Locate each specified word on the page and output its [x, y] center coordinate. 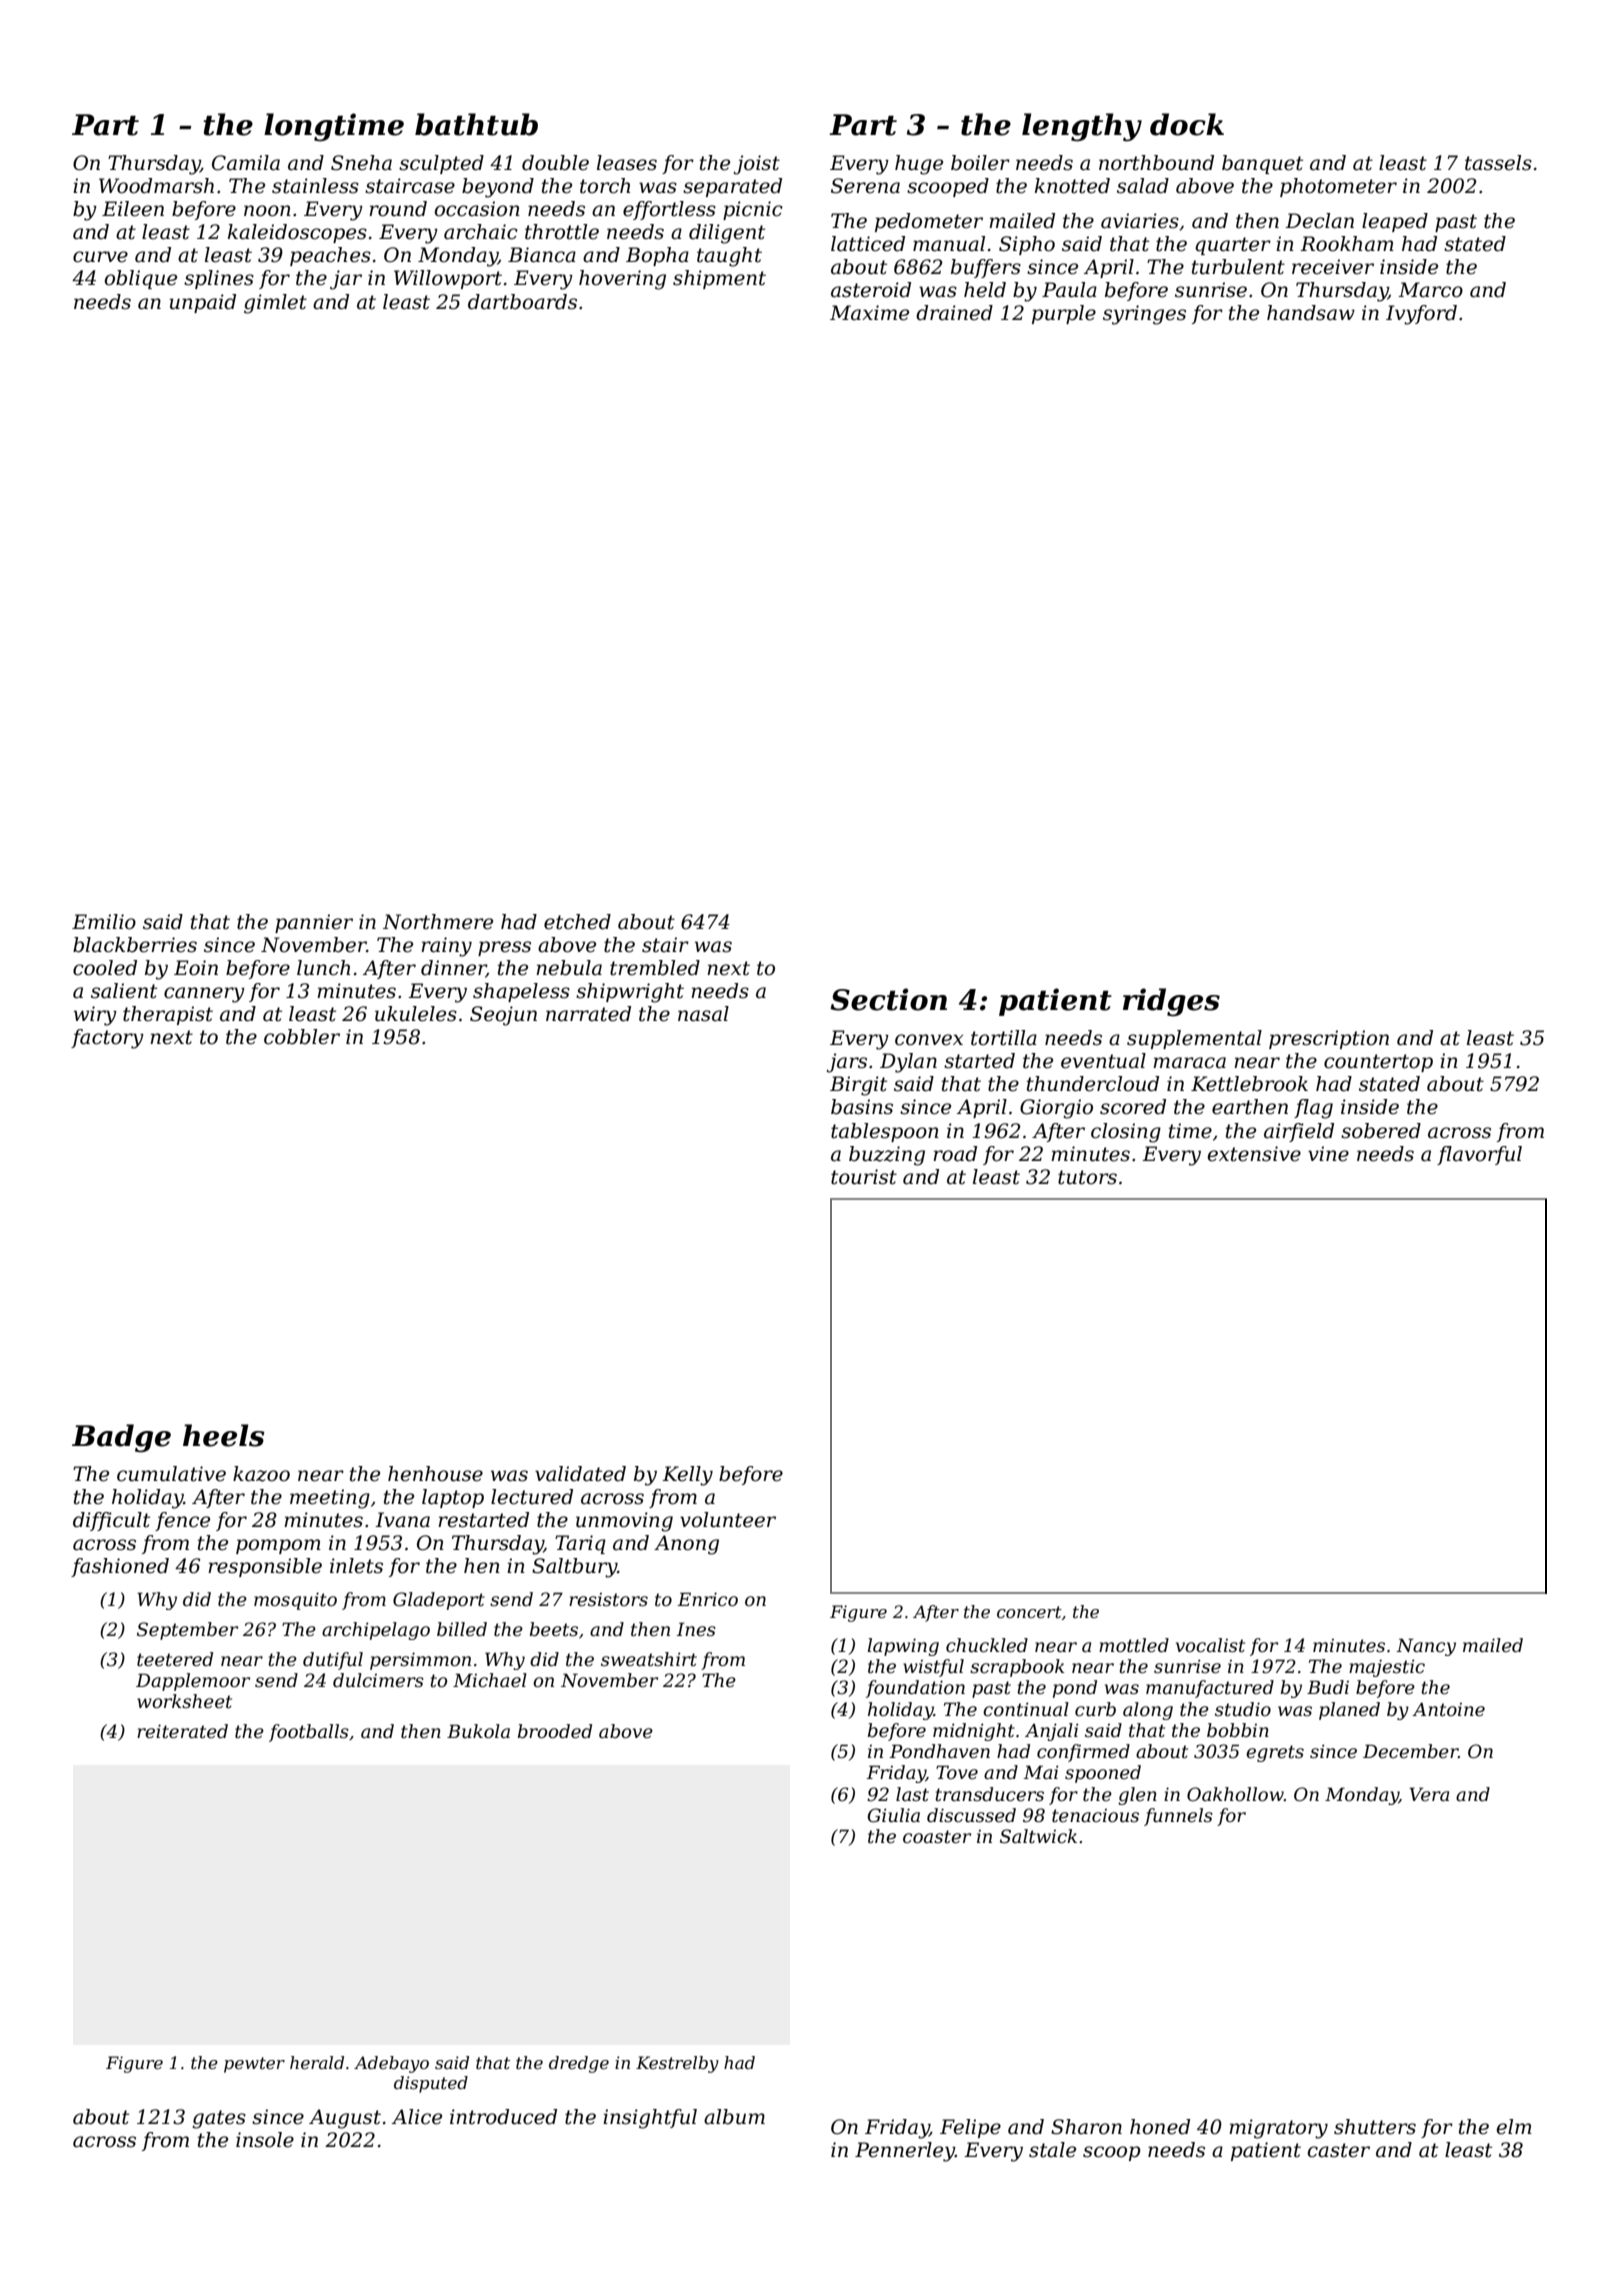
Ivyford [1421, 315]
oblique [141, 279]
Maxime [869, 313]
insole [265, 2140]
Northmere [438, 922]
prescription [1329, 1039]
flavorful [1479, 1155]
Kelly [687, 1476]
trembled [655, 968]
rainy [446, 947]
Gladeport [439, 1601]
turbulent [1238, 267]
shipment [719, 279]
